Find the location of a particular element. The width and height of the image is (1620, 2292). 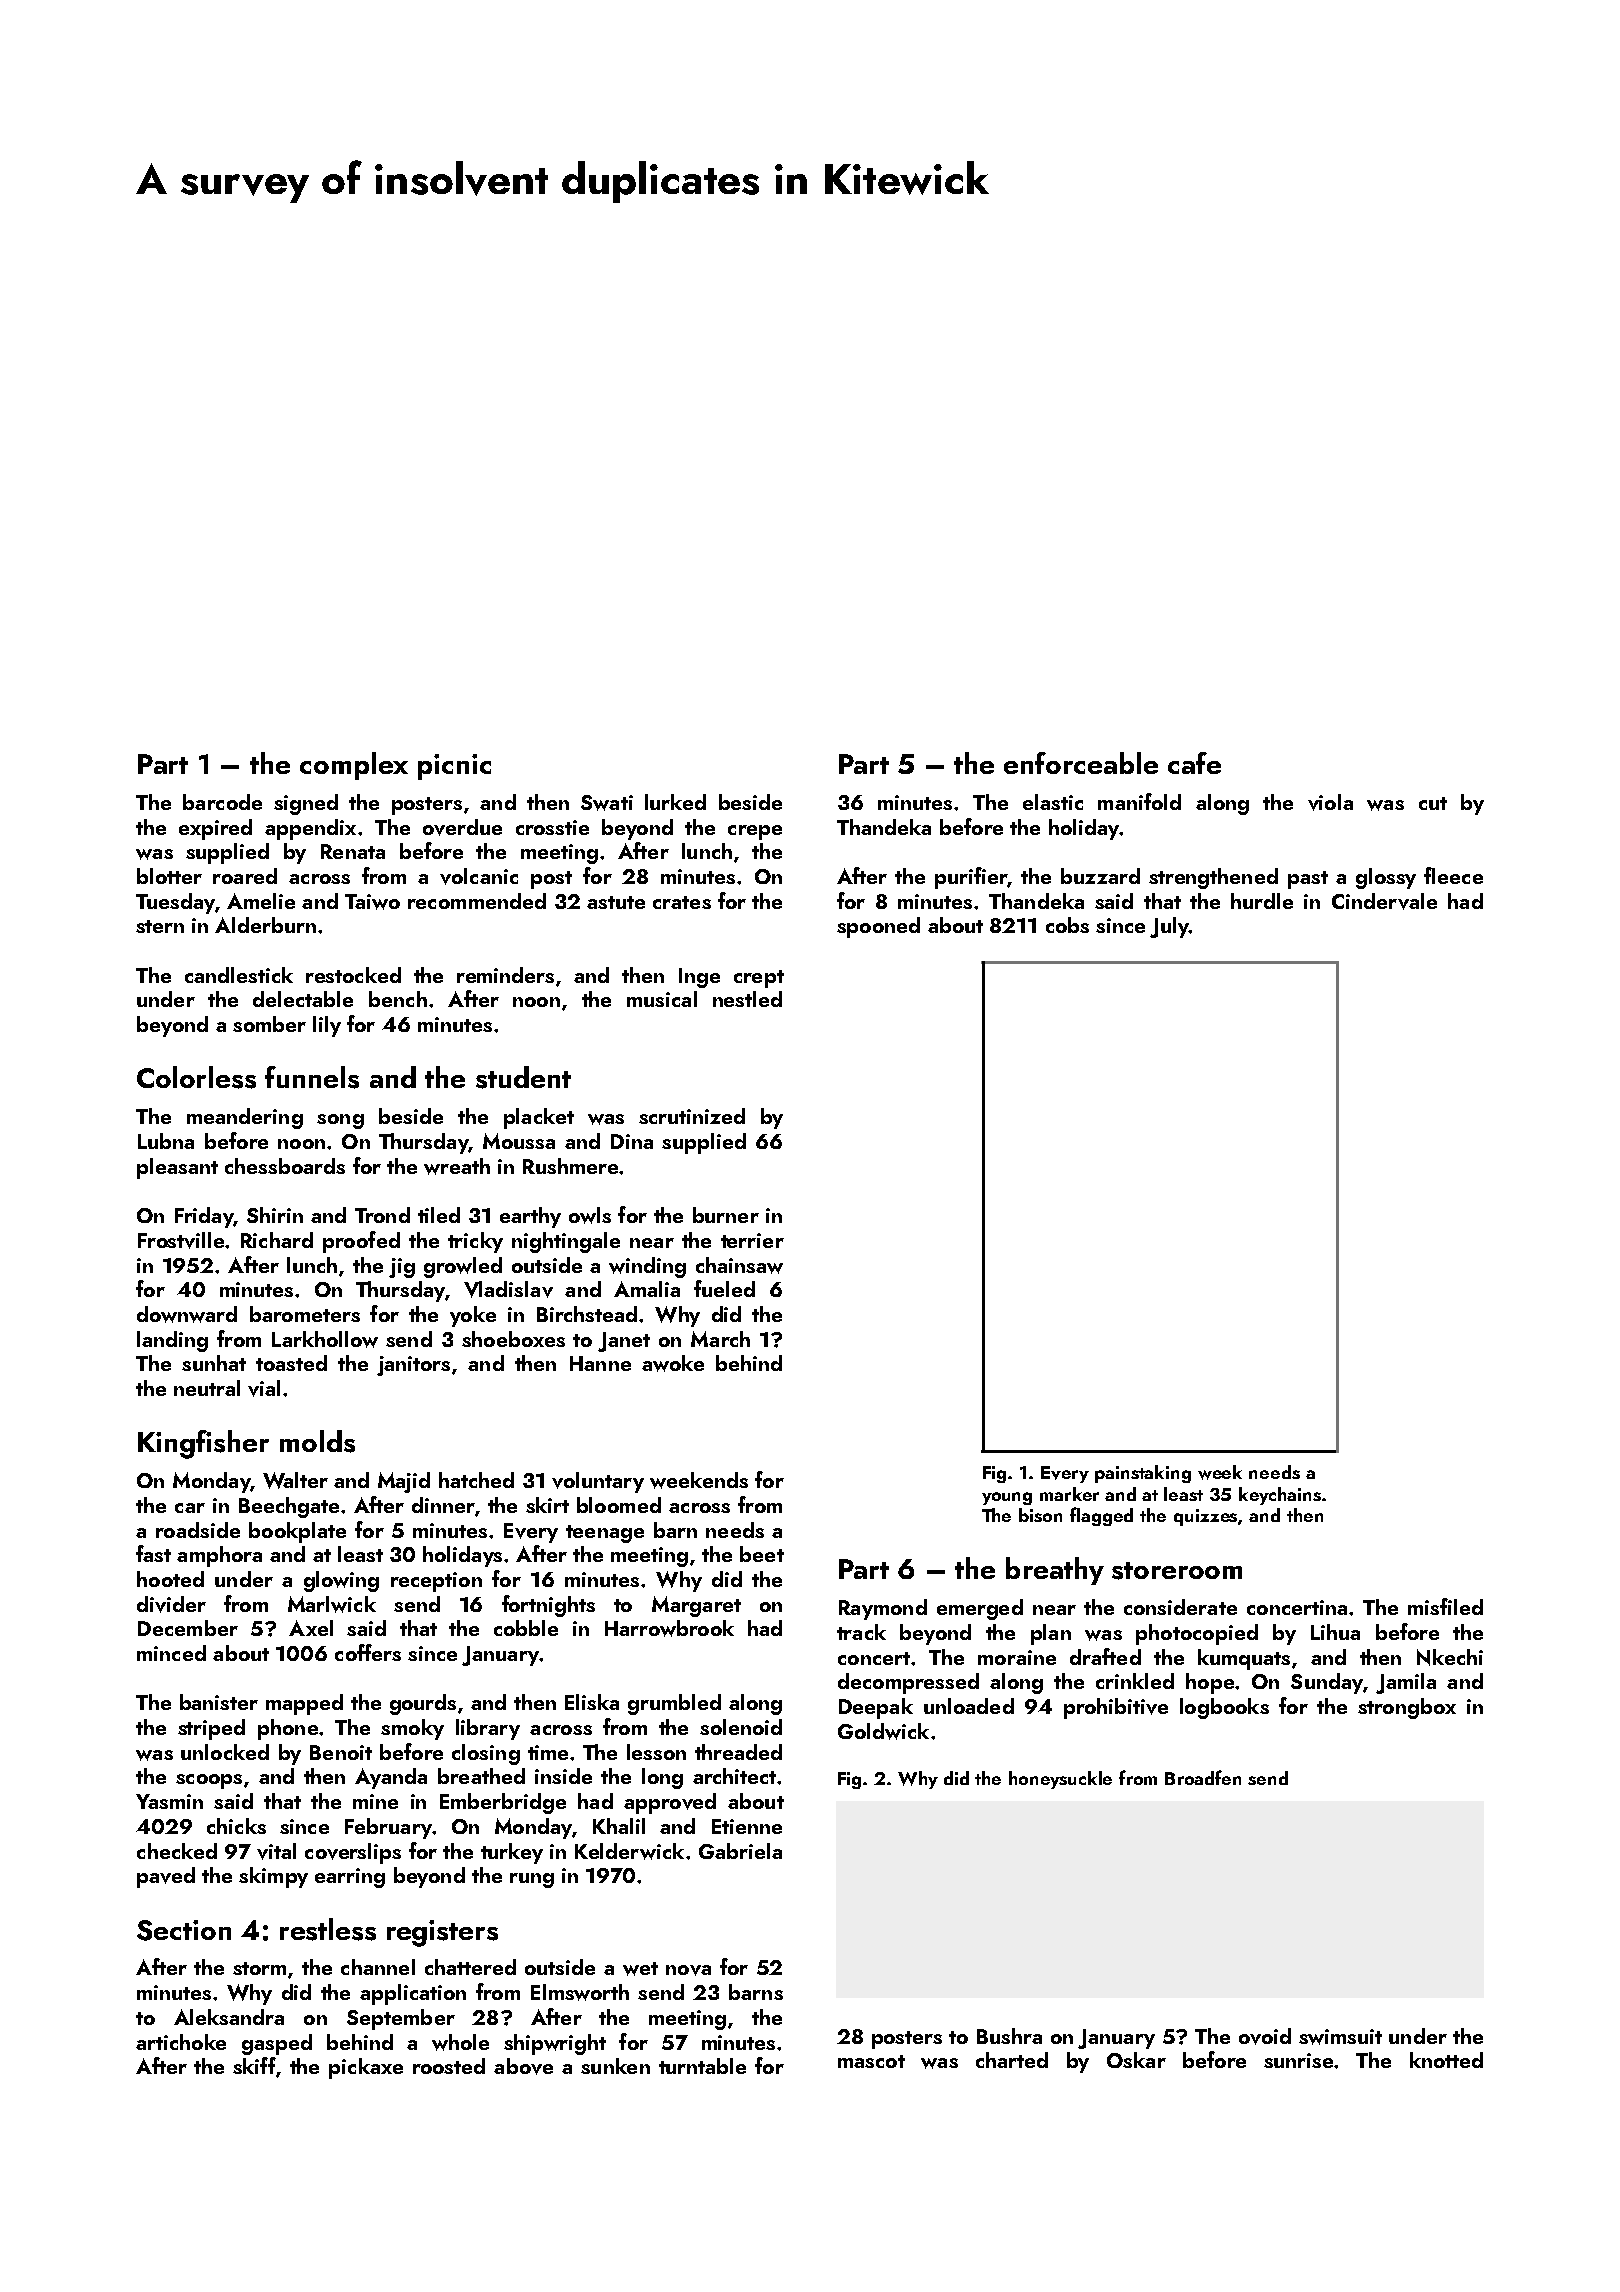

reception is located at coordinates (436, 1582).
